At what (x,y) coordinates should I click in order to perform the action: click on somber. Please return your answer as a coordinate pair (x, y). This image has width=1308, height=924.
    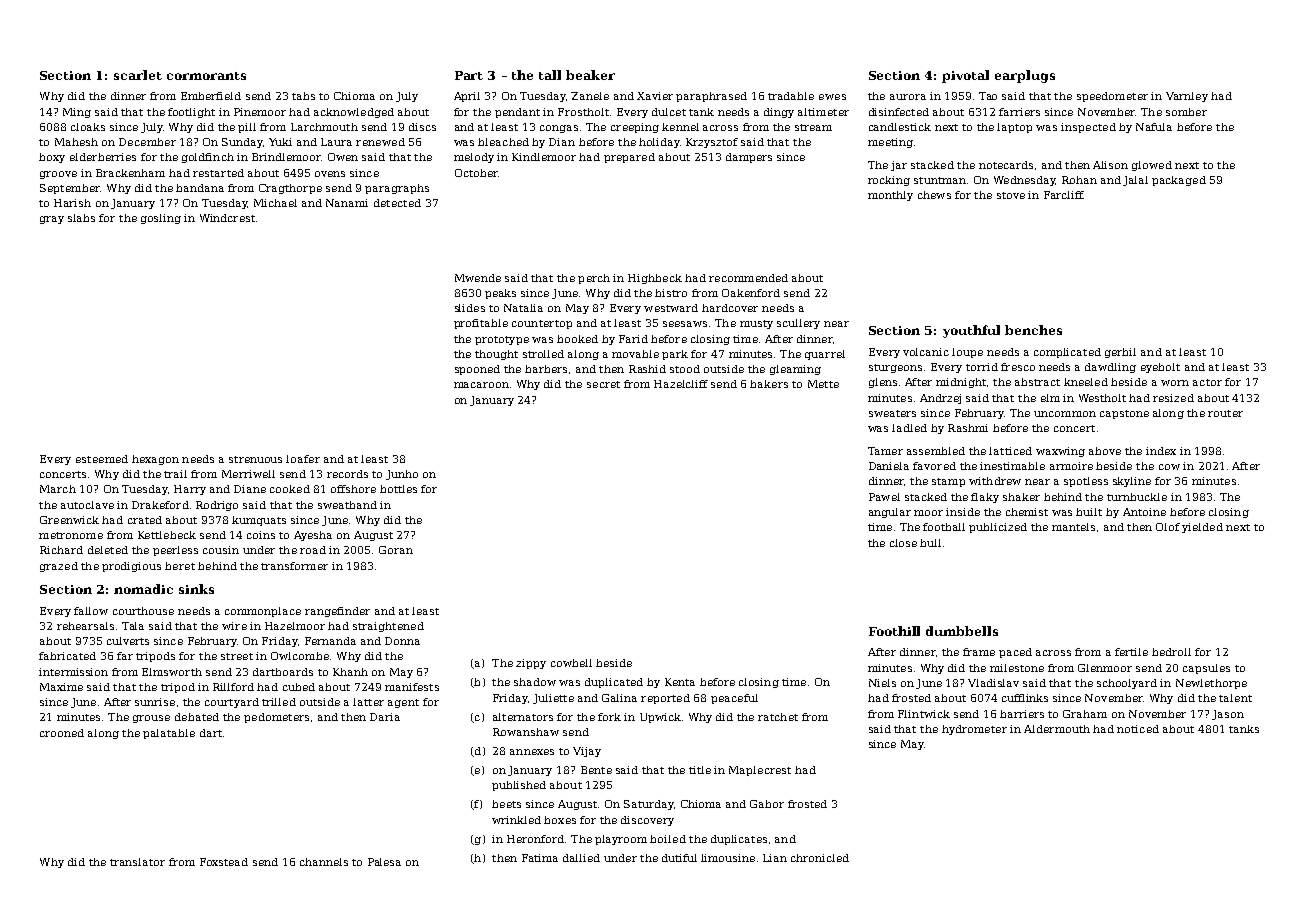
    Looking at the image, I should click on (1186, 112).
